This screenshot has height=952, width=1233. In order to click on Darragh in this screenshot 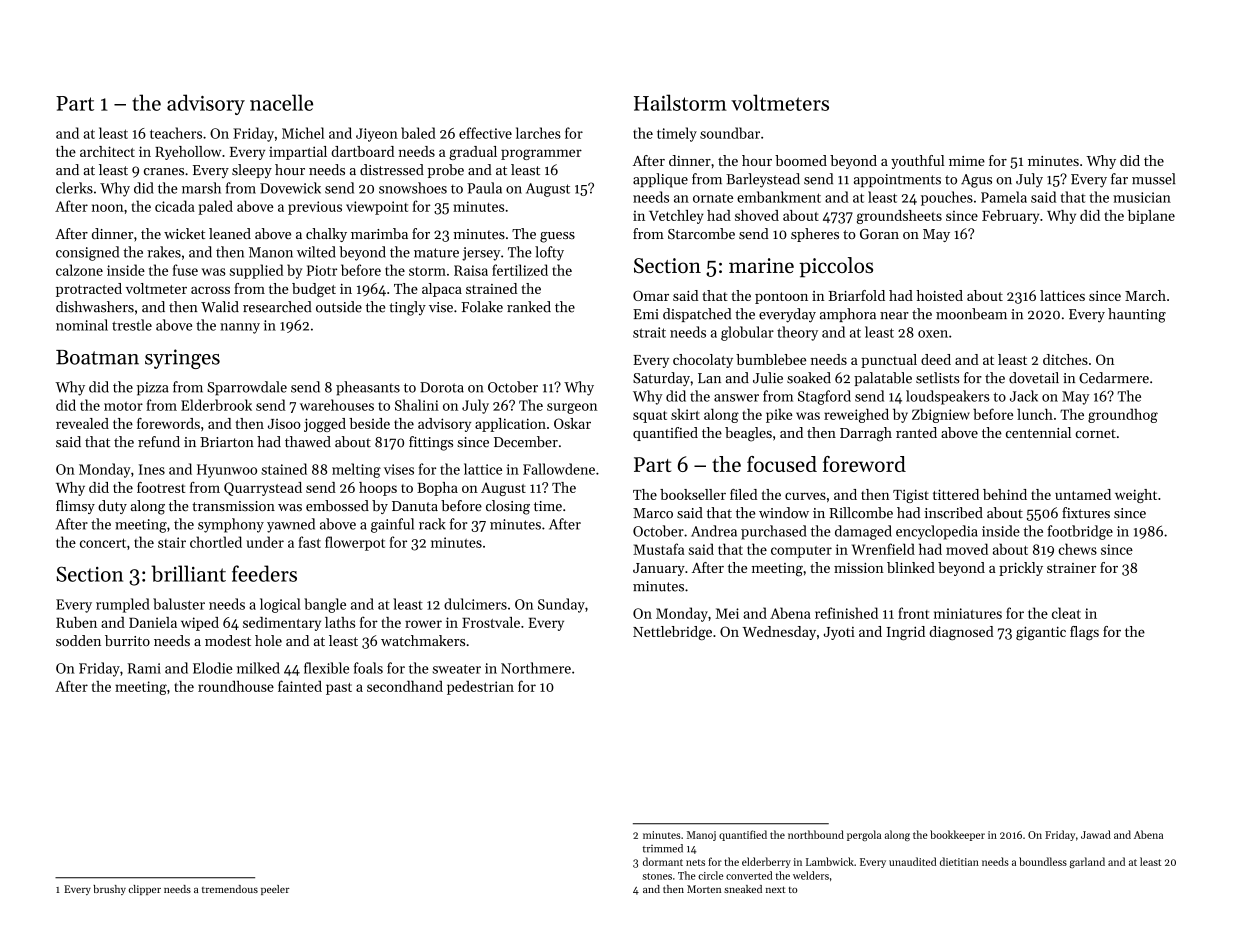, I will do `click(866, 434)`.
